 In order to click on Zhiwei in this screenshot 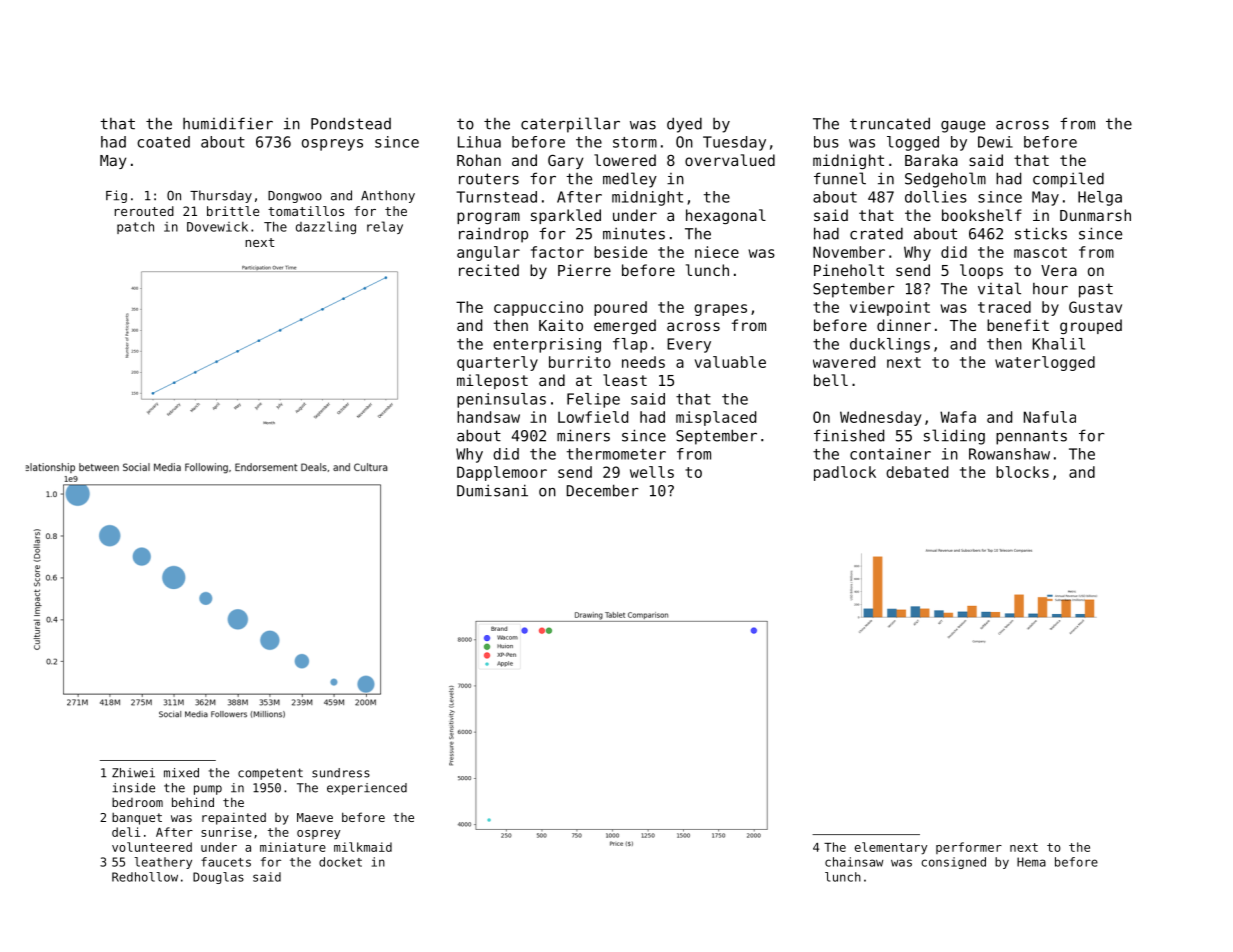, I will do `click(133, 773)`.
